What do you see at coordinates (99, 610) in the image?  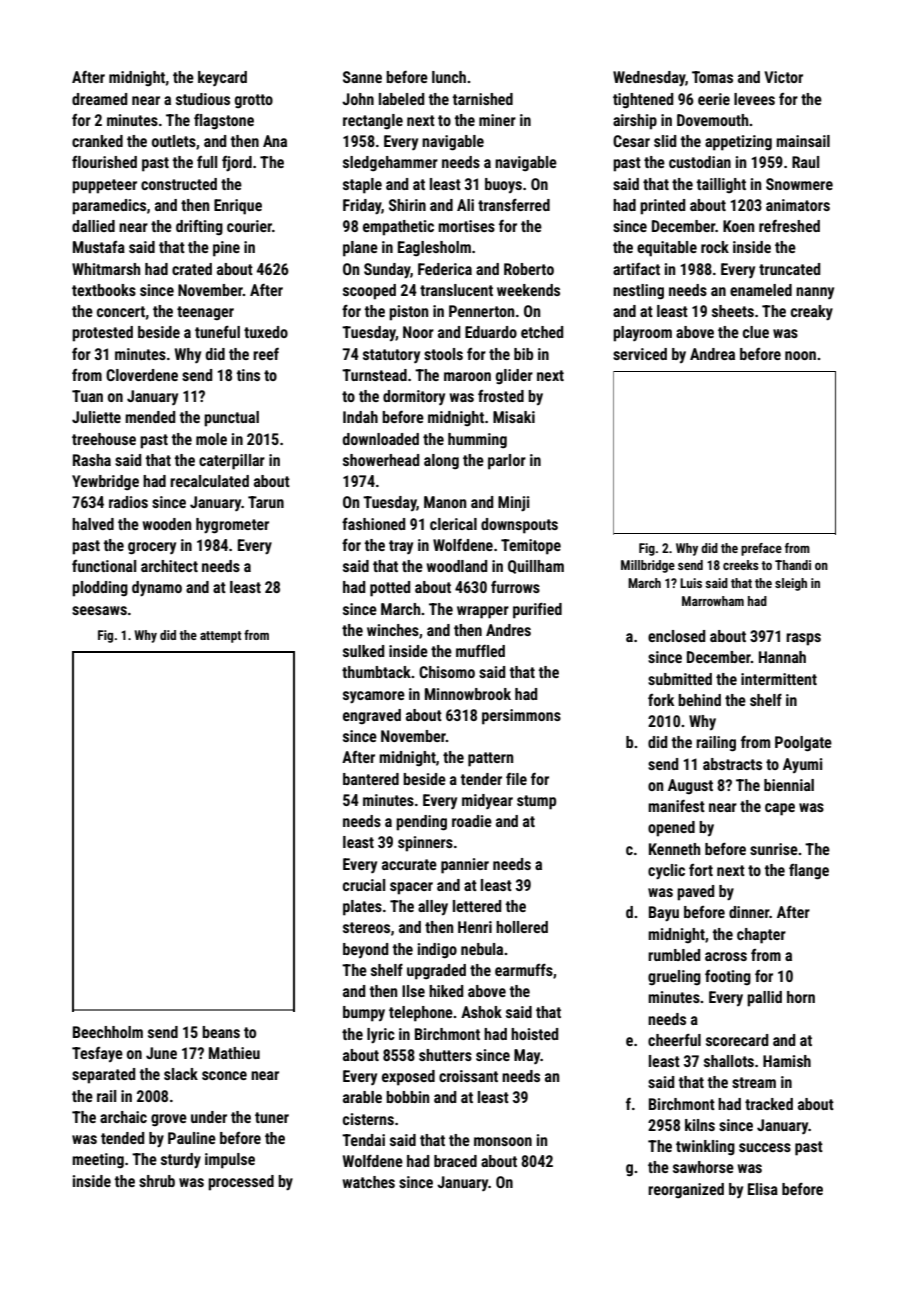 I see `seesaws` at bounding box center [99, 610].
